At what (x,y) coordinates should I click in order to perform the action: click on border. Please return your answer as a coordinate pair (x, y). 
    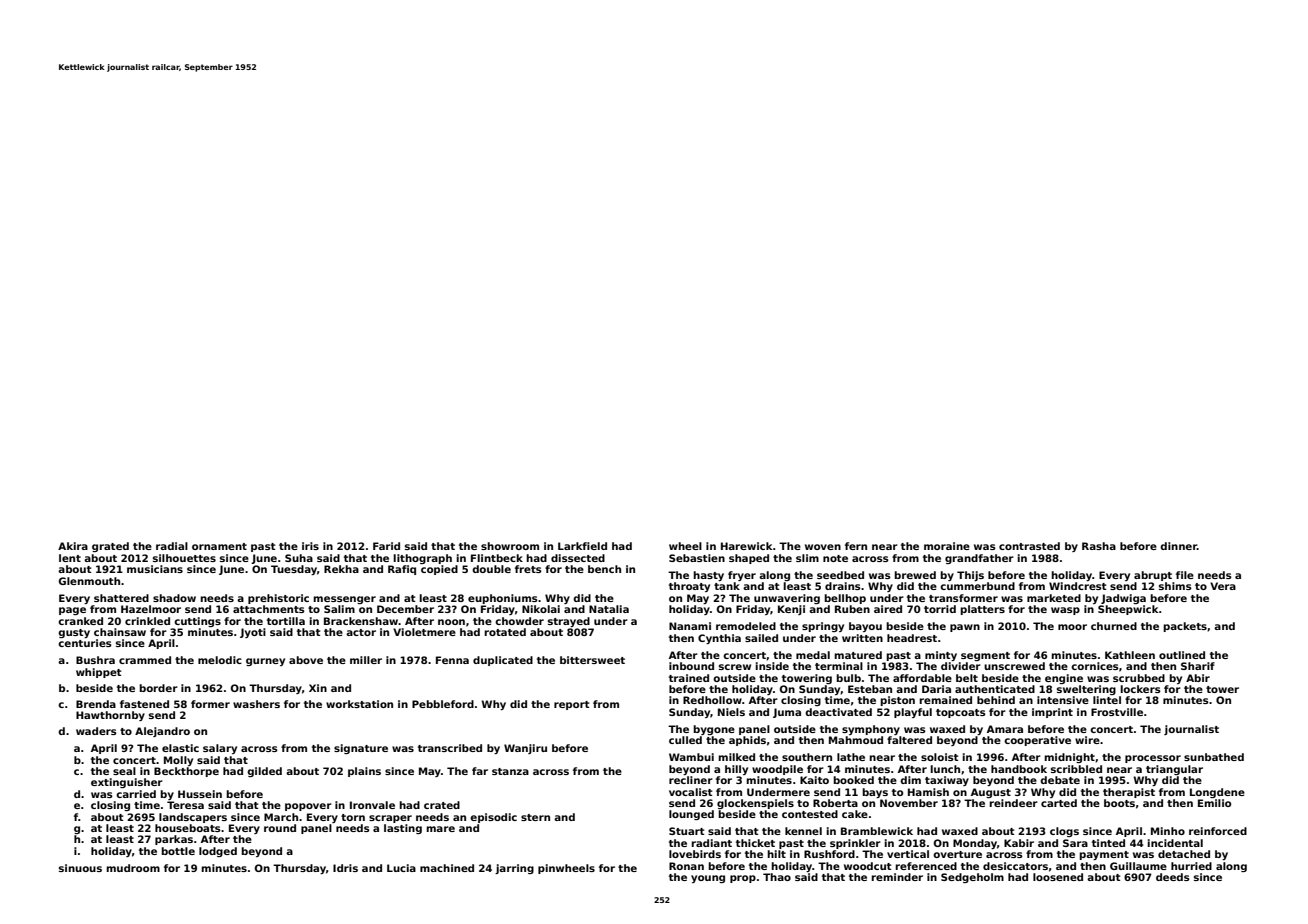
    Looking at the image, I should click on (158, 688).
